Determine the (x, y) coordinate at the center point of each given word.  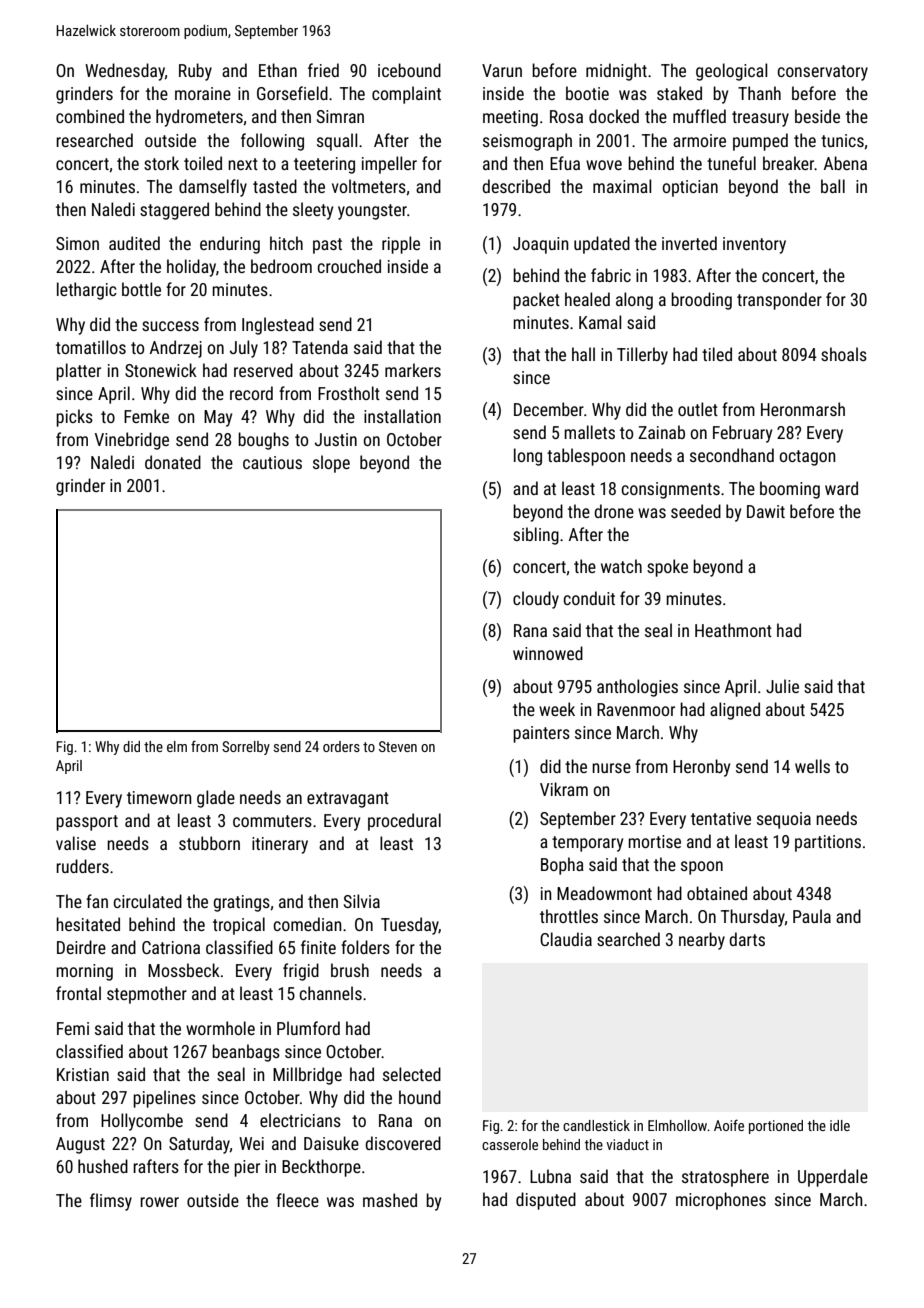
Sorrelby (246, 748)
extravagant (348, 800)
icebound (409, 70)
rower (159, 1202)
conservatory (822, 73)
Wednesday (125, 72)
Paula (812, 916)
